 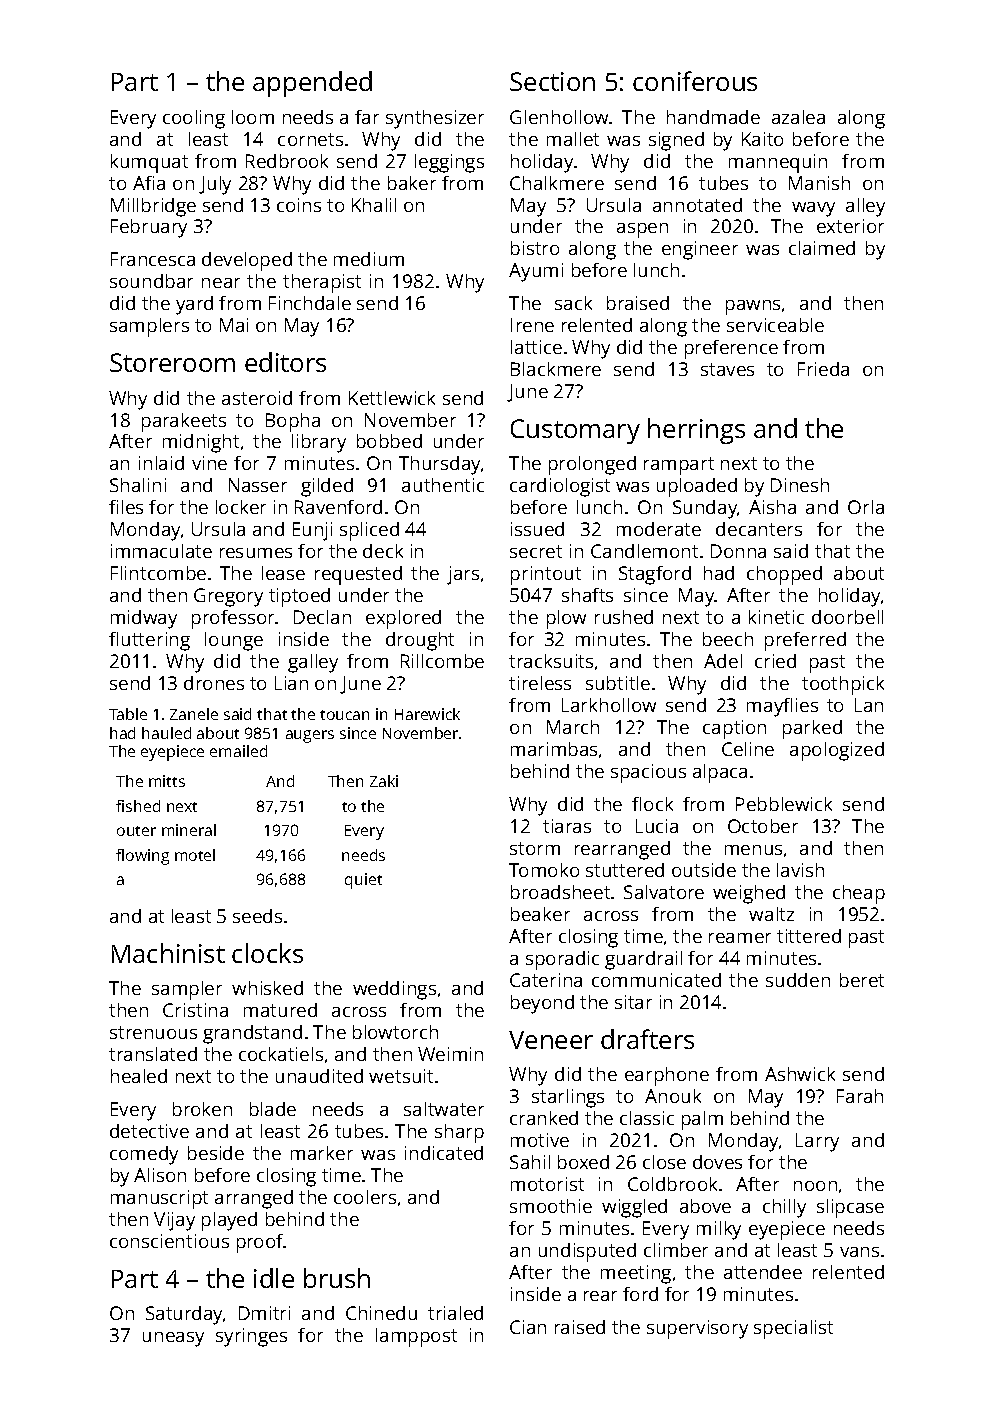 I want to click on kinetic, so click(x=776, y=617).
